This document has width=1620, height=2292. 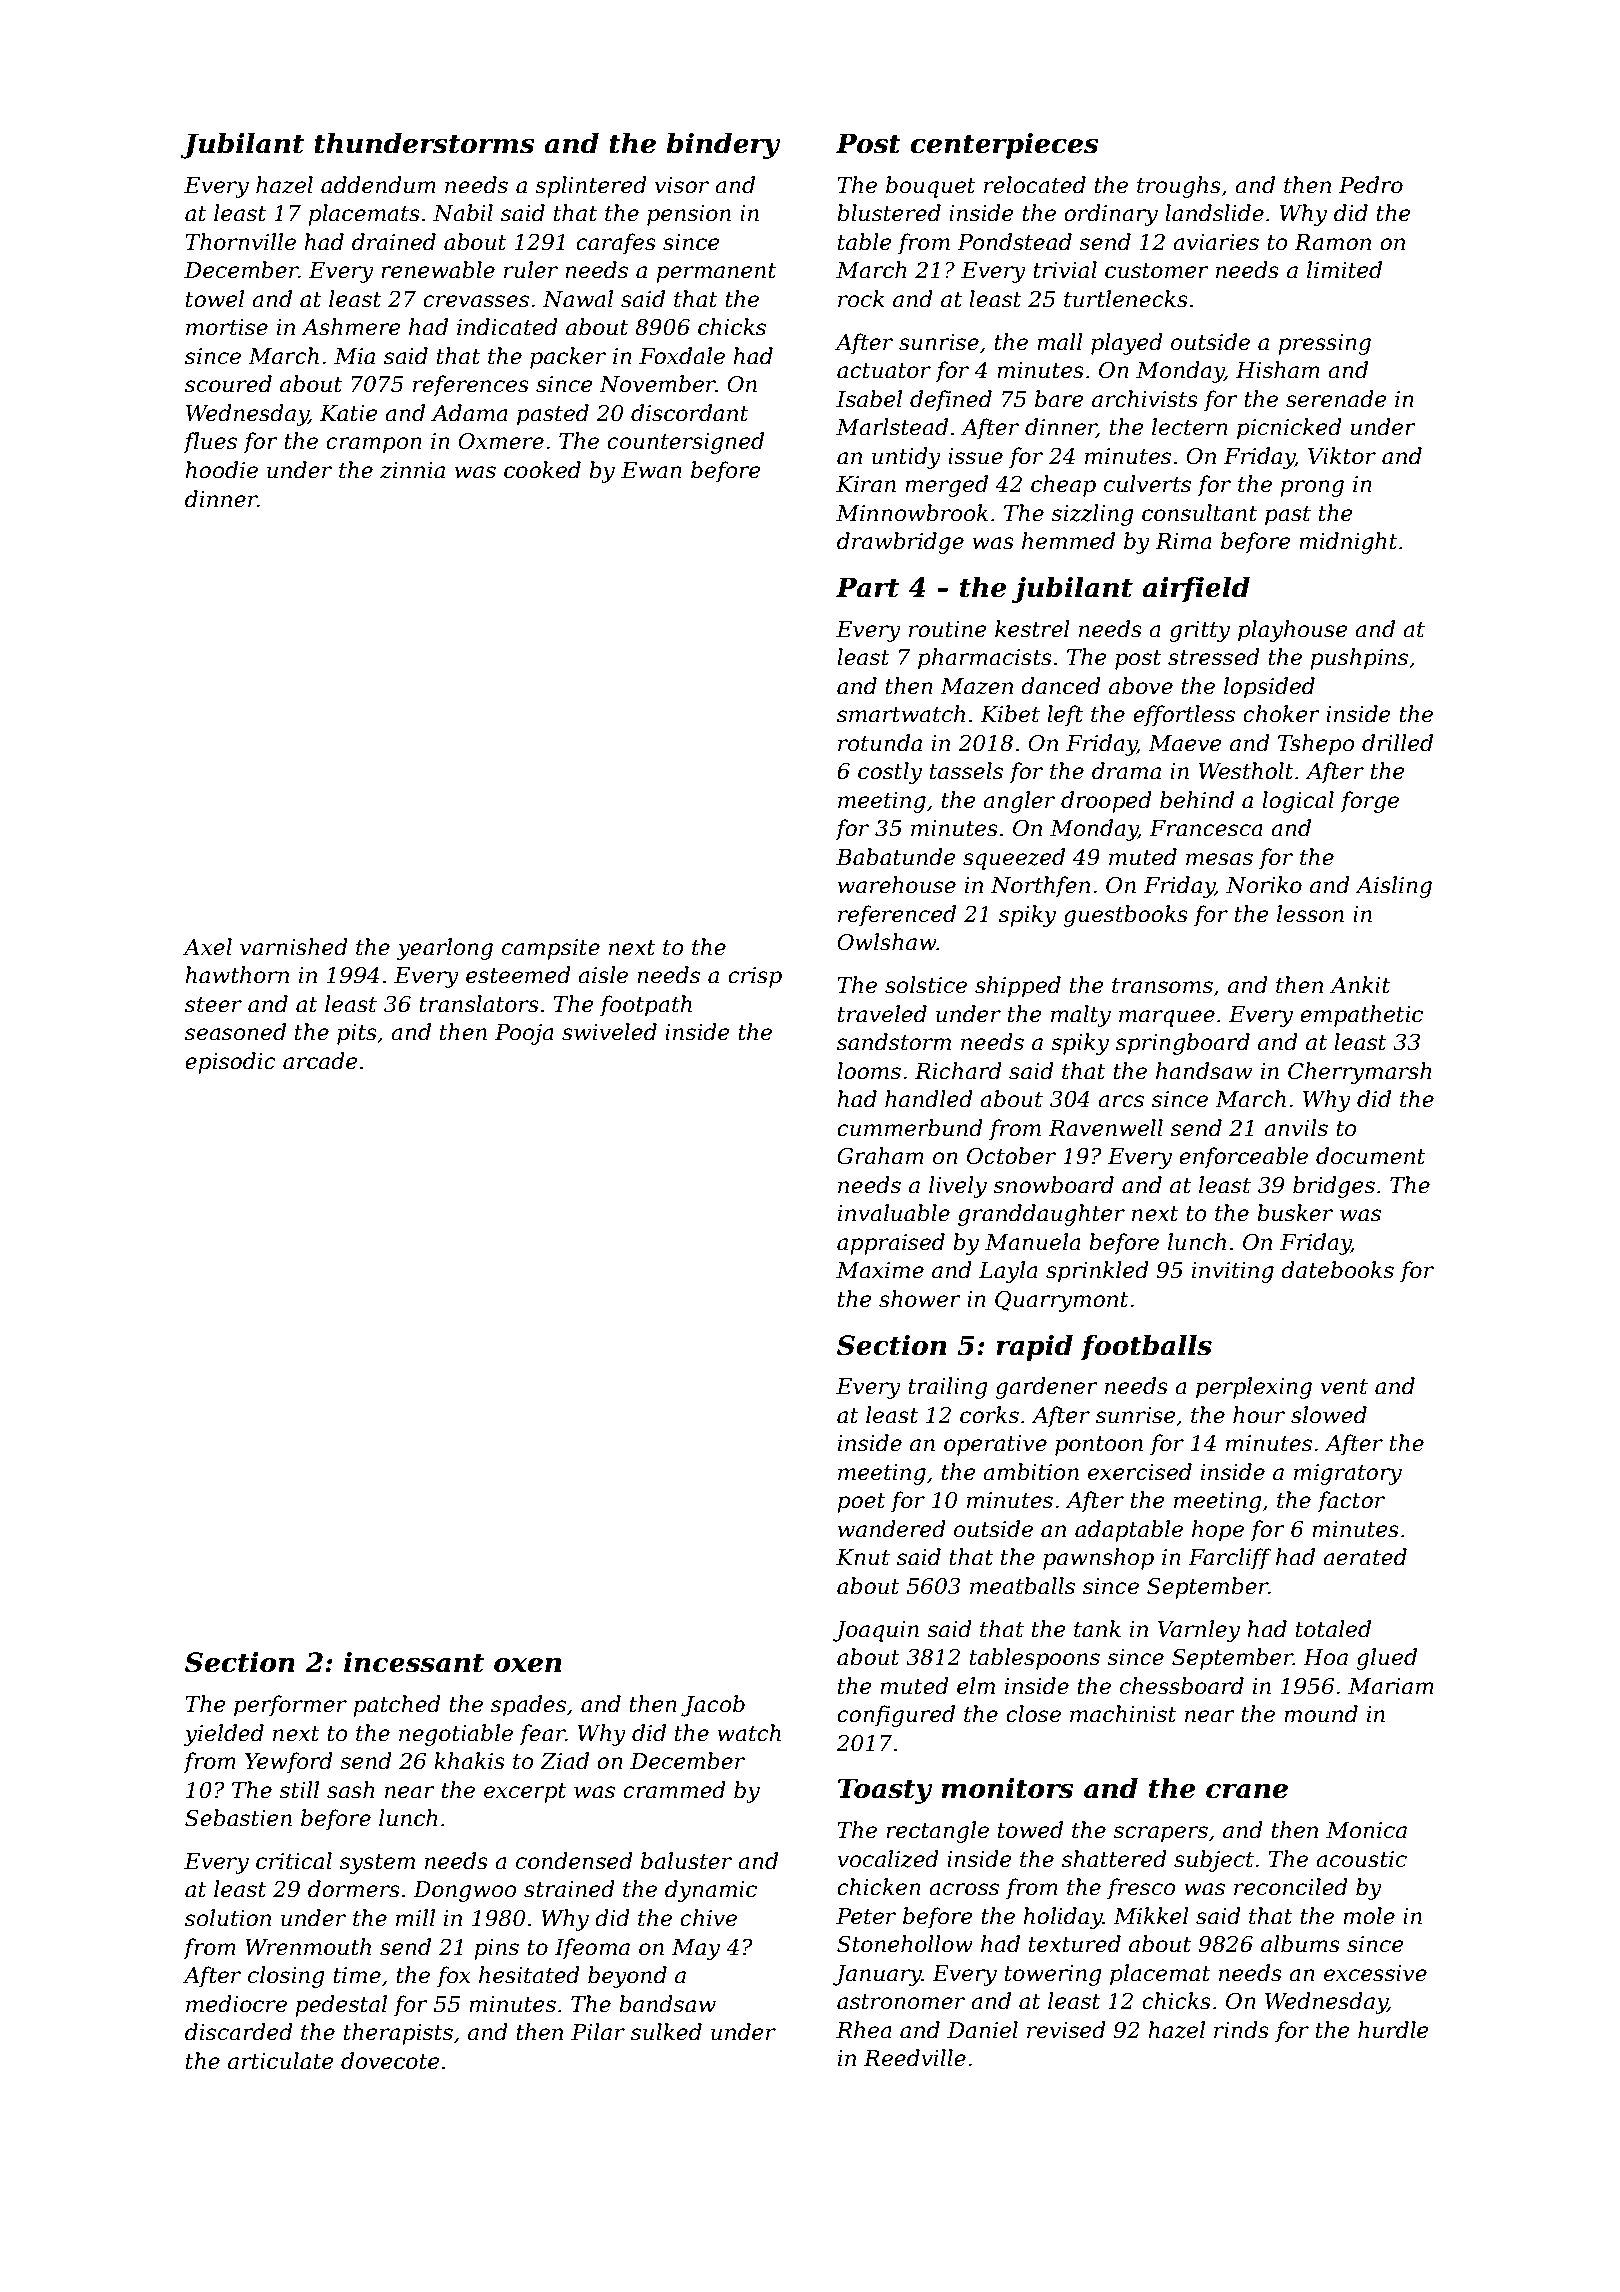 What do you see at coordinates (915, 2058) in the document?
I see `Reedville` at bounding box center [915, 2058].
